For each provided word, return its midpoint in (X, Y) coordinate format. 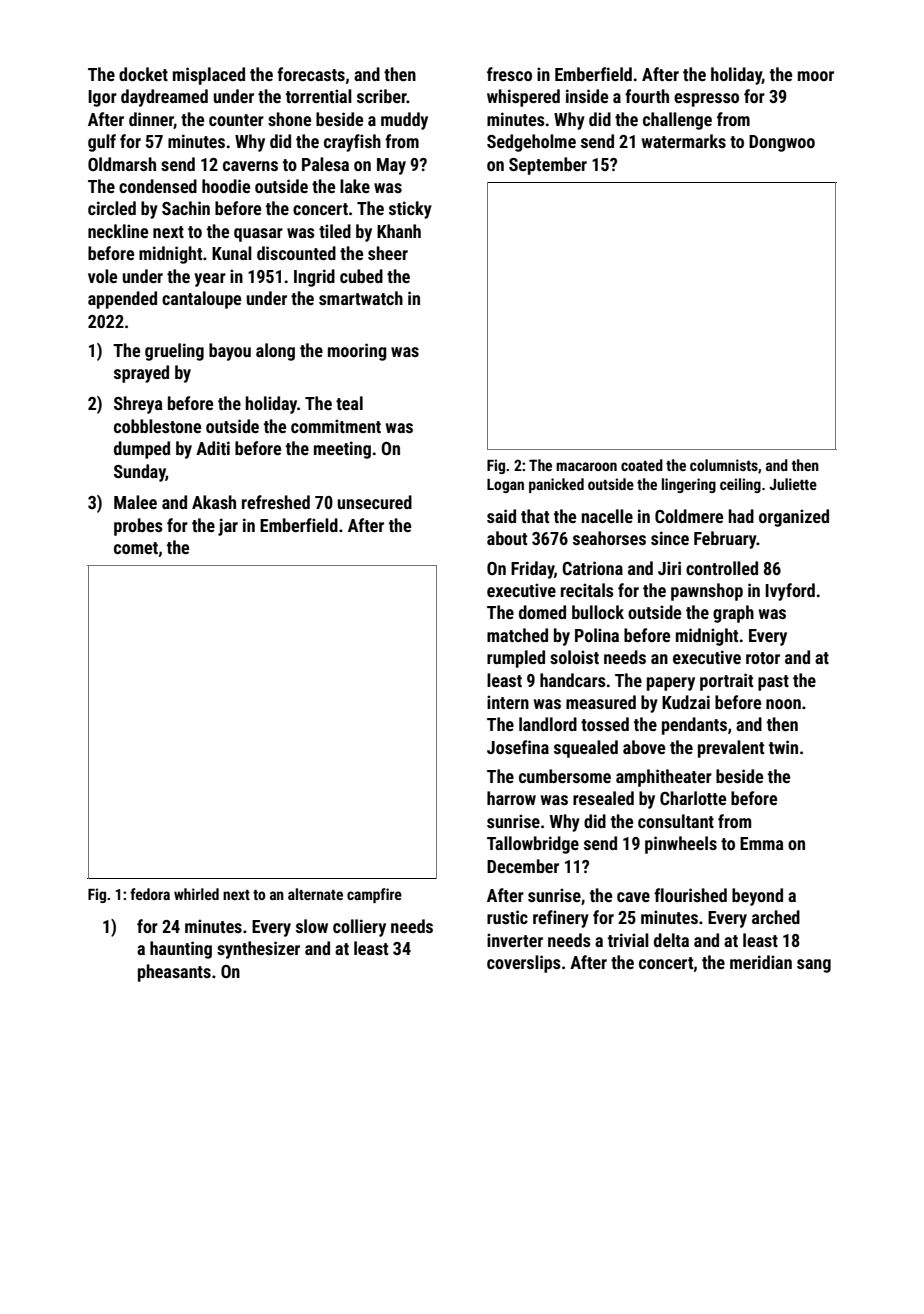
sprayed (141, 374)
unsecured (375, 502)
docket (143, 74)
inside (587, 96)
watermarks (684, 141)
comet (136, 548)
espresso (706, 100)
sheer (388, 253)
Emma (762, 843)
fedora (150, 894)
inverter (515, 940)
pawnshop (707, 592)
